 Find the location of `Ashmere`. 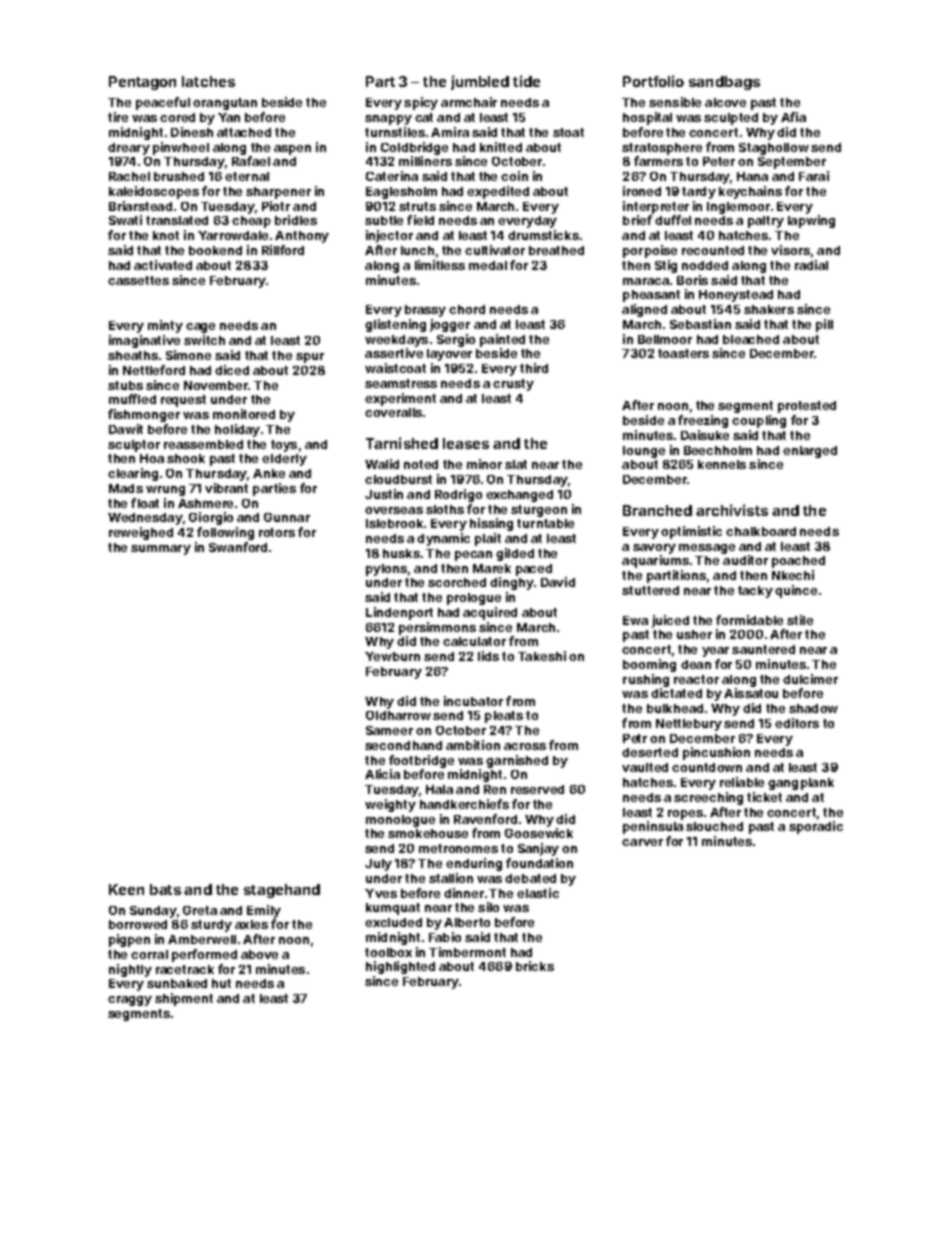

Ashmere is located at coordinates (205, 503).
